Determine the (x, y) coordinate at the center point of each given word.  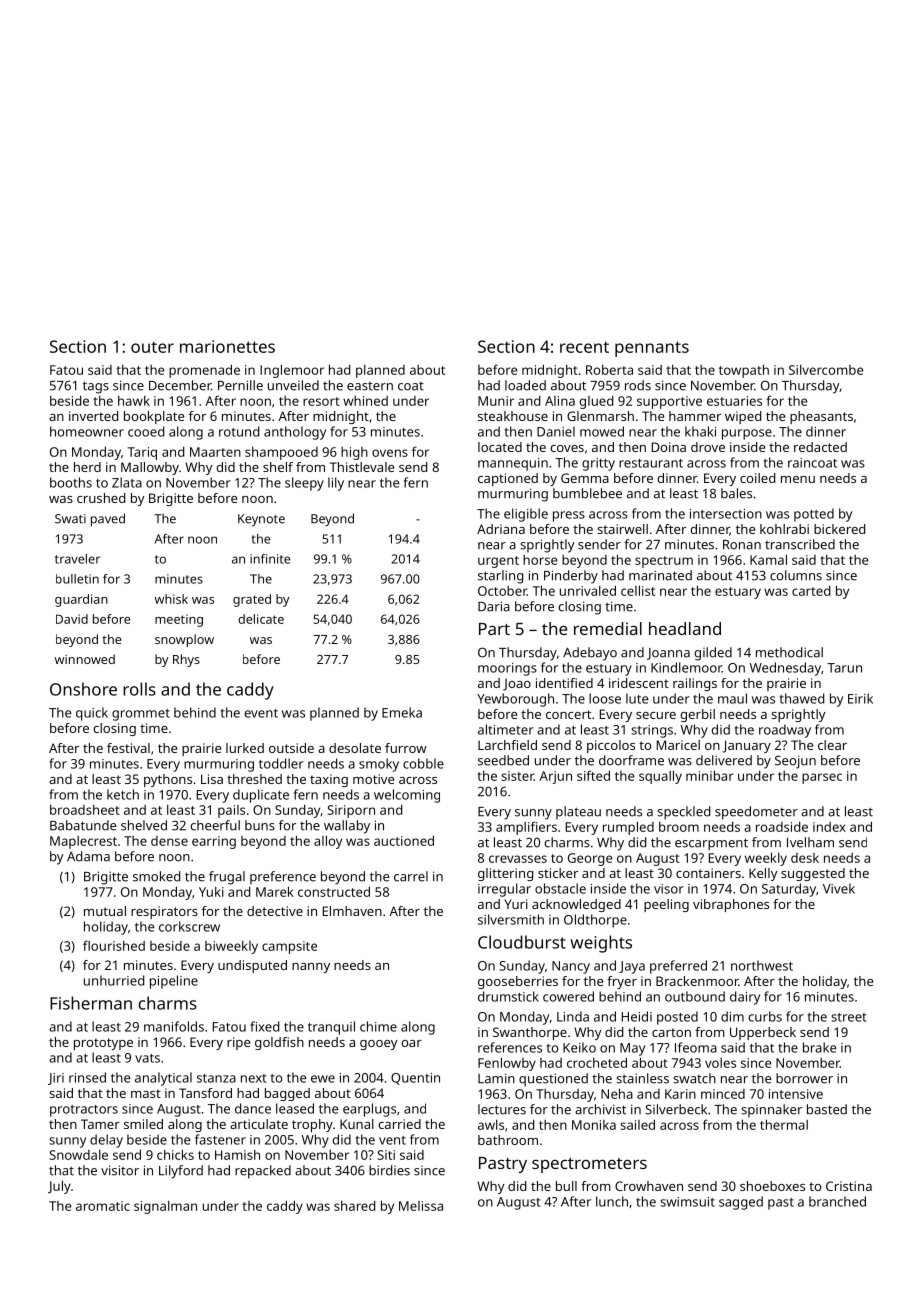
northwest (762, 965)
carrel (411, 876)
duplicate (261, 796)
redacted (820, 447)
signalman (165, 1207)
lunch (612, 1201)
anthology (295, 433)
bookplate (154, 417)
